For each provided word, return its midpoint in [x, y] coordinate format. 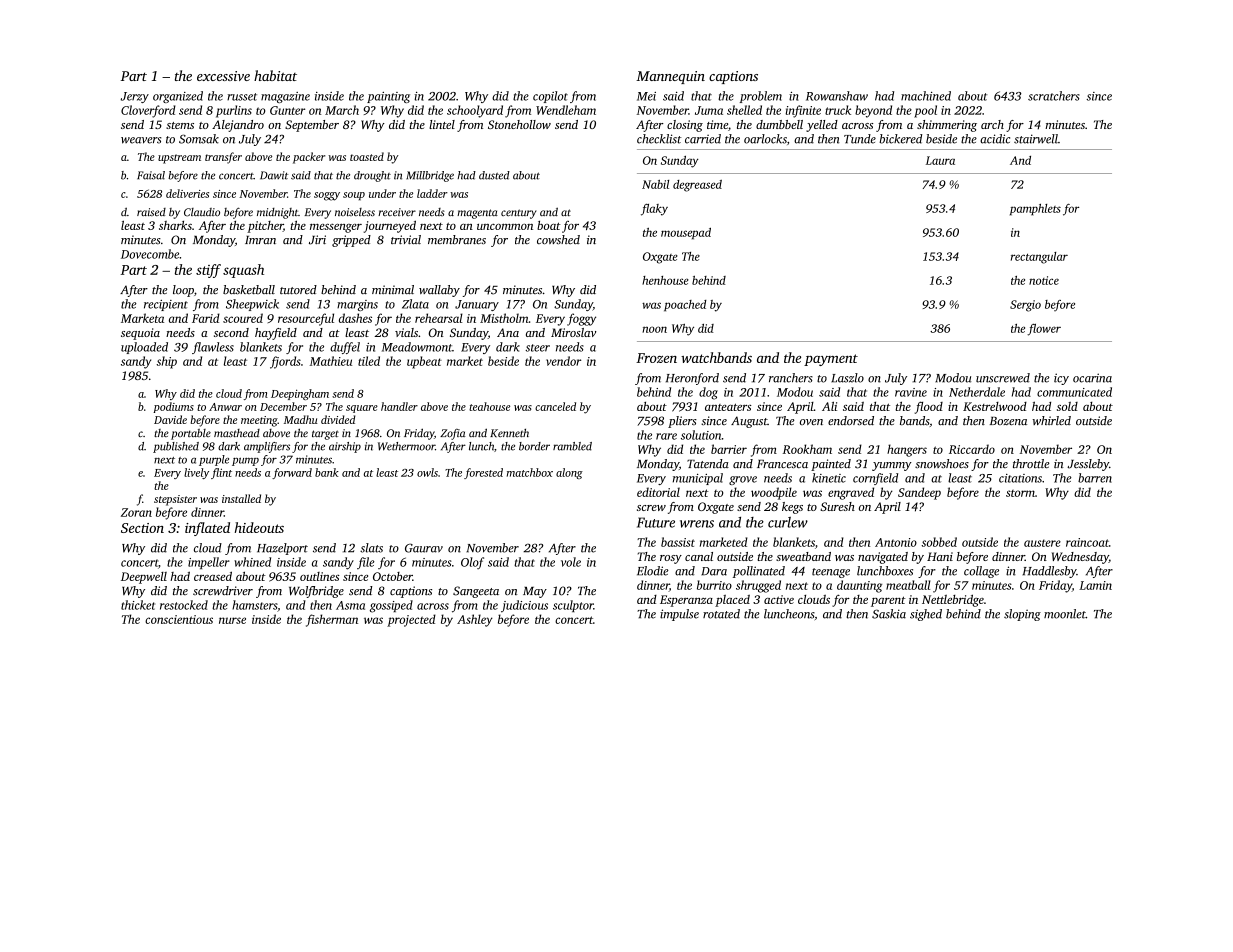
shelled [744, 110]
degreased [697, 186]
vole [571, 562]
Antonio [896, 542]
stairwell [1036, 139]
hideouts [259, 527]
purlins [234, 111]
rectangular [1039, 258]
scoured [243, 318]
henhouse [665, 280]
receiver [397, 212]
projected [411, 620]
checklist [659, 139]
